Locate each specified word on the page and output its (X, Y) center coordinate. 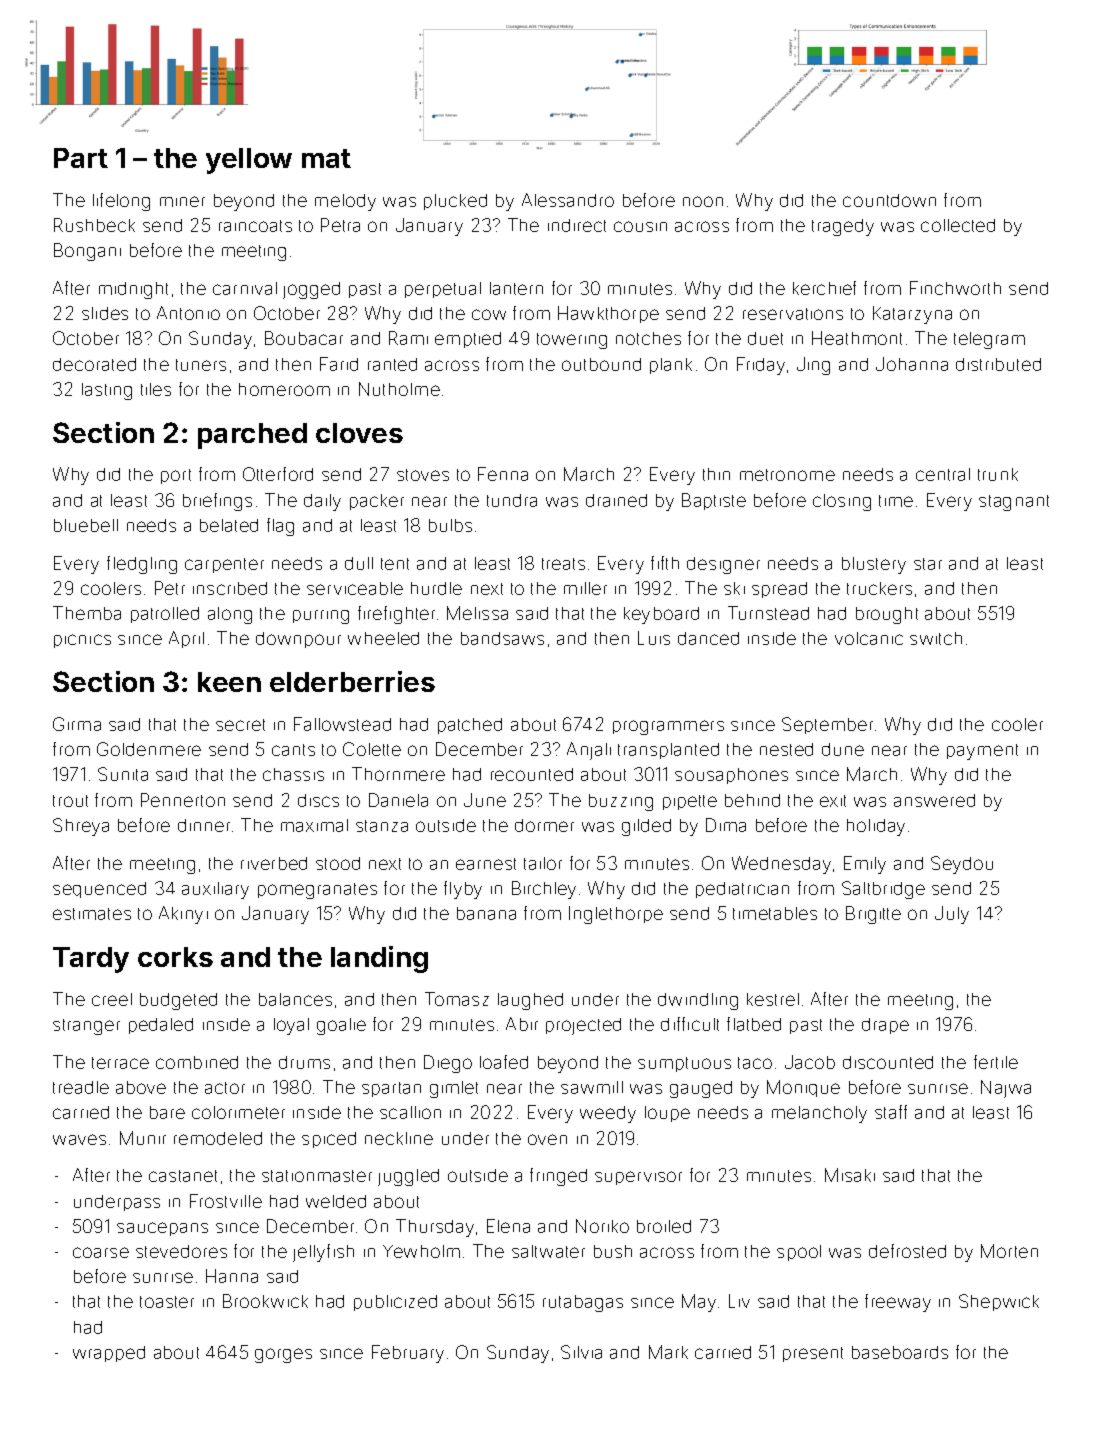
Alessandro (568, 200)
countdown (889, 200)
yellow (249, 161)
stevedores (181, 1251)
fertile (996, 1062)
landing (379, 959)
